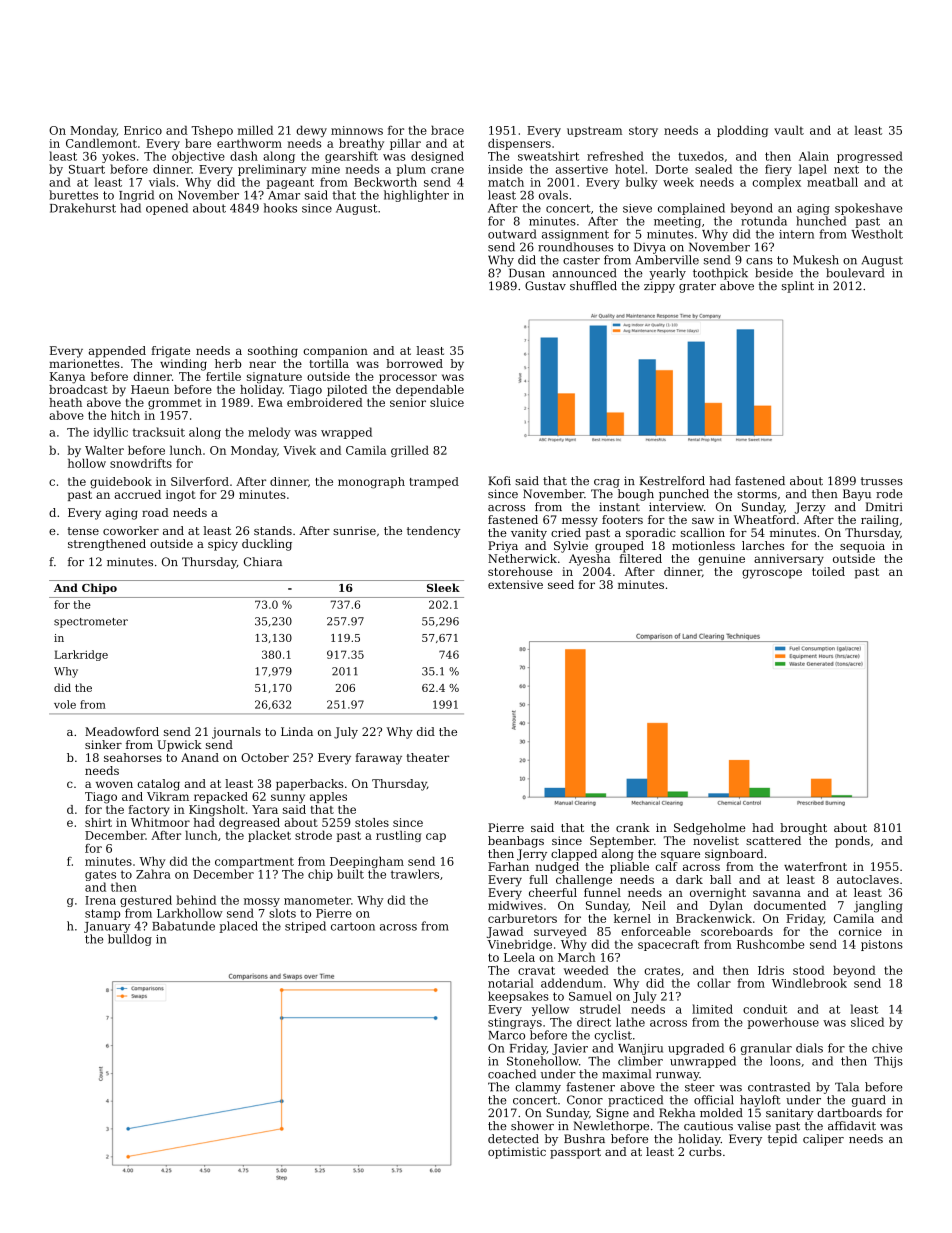 This image has width=952, height=1233. Describe the element at coordinates (513, 1139) in the image. I see `detected` at that location.
